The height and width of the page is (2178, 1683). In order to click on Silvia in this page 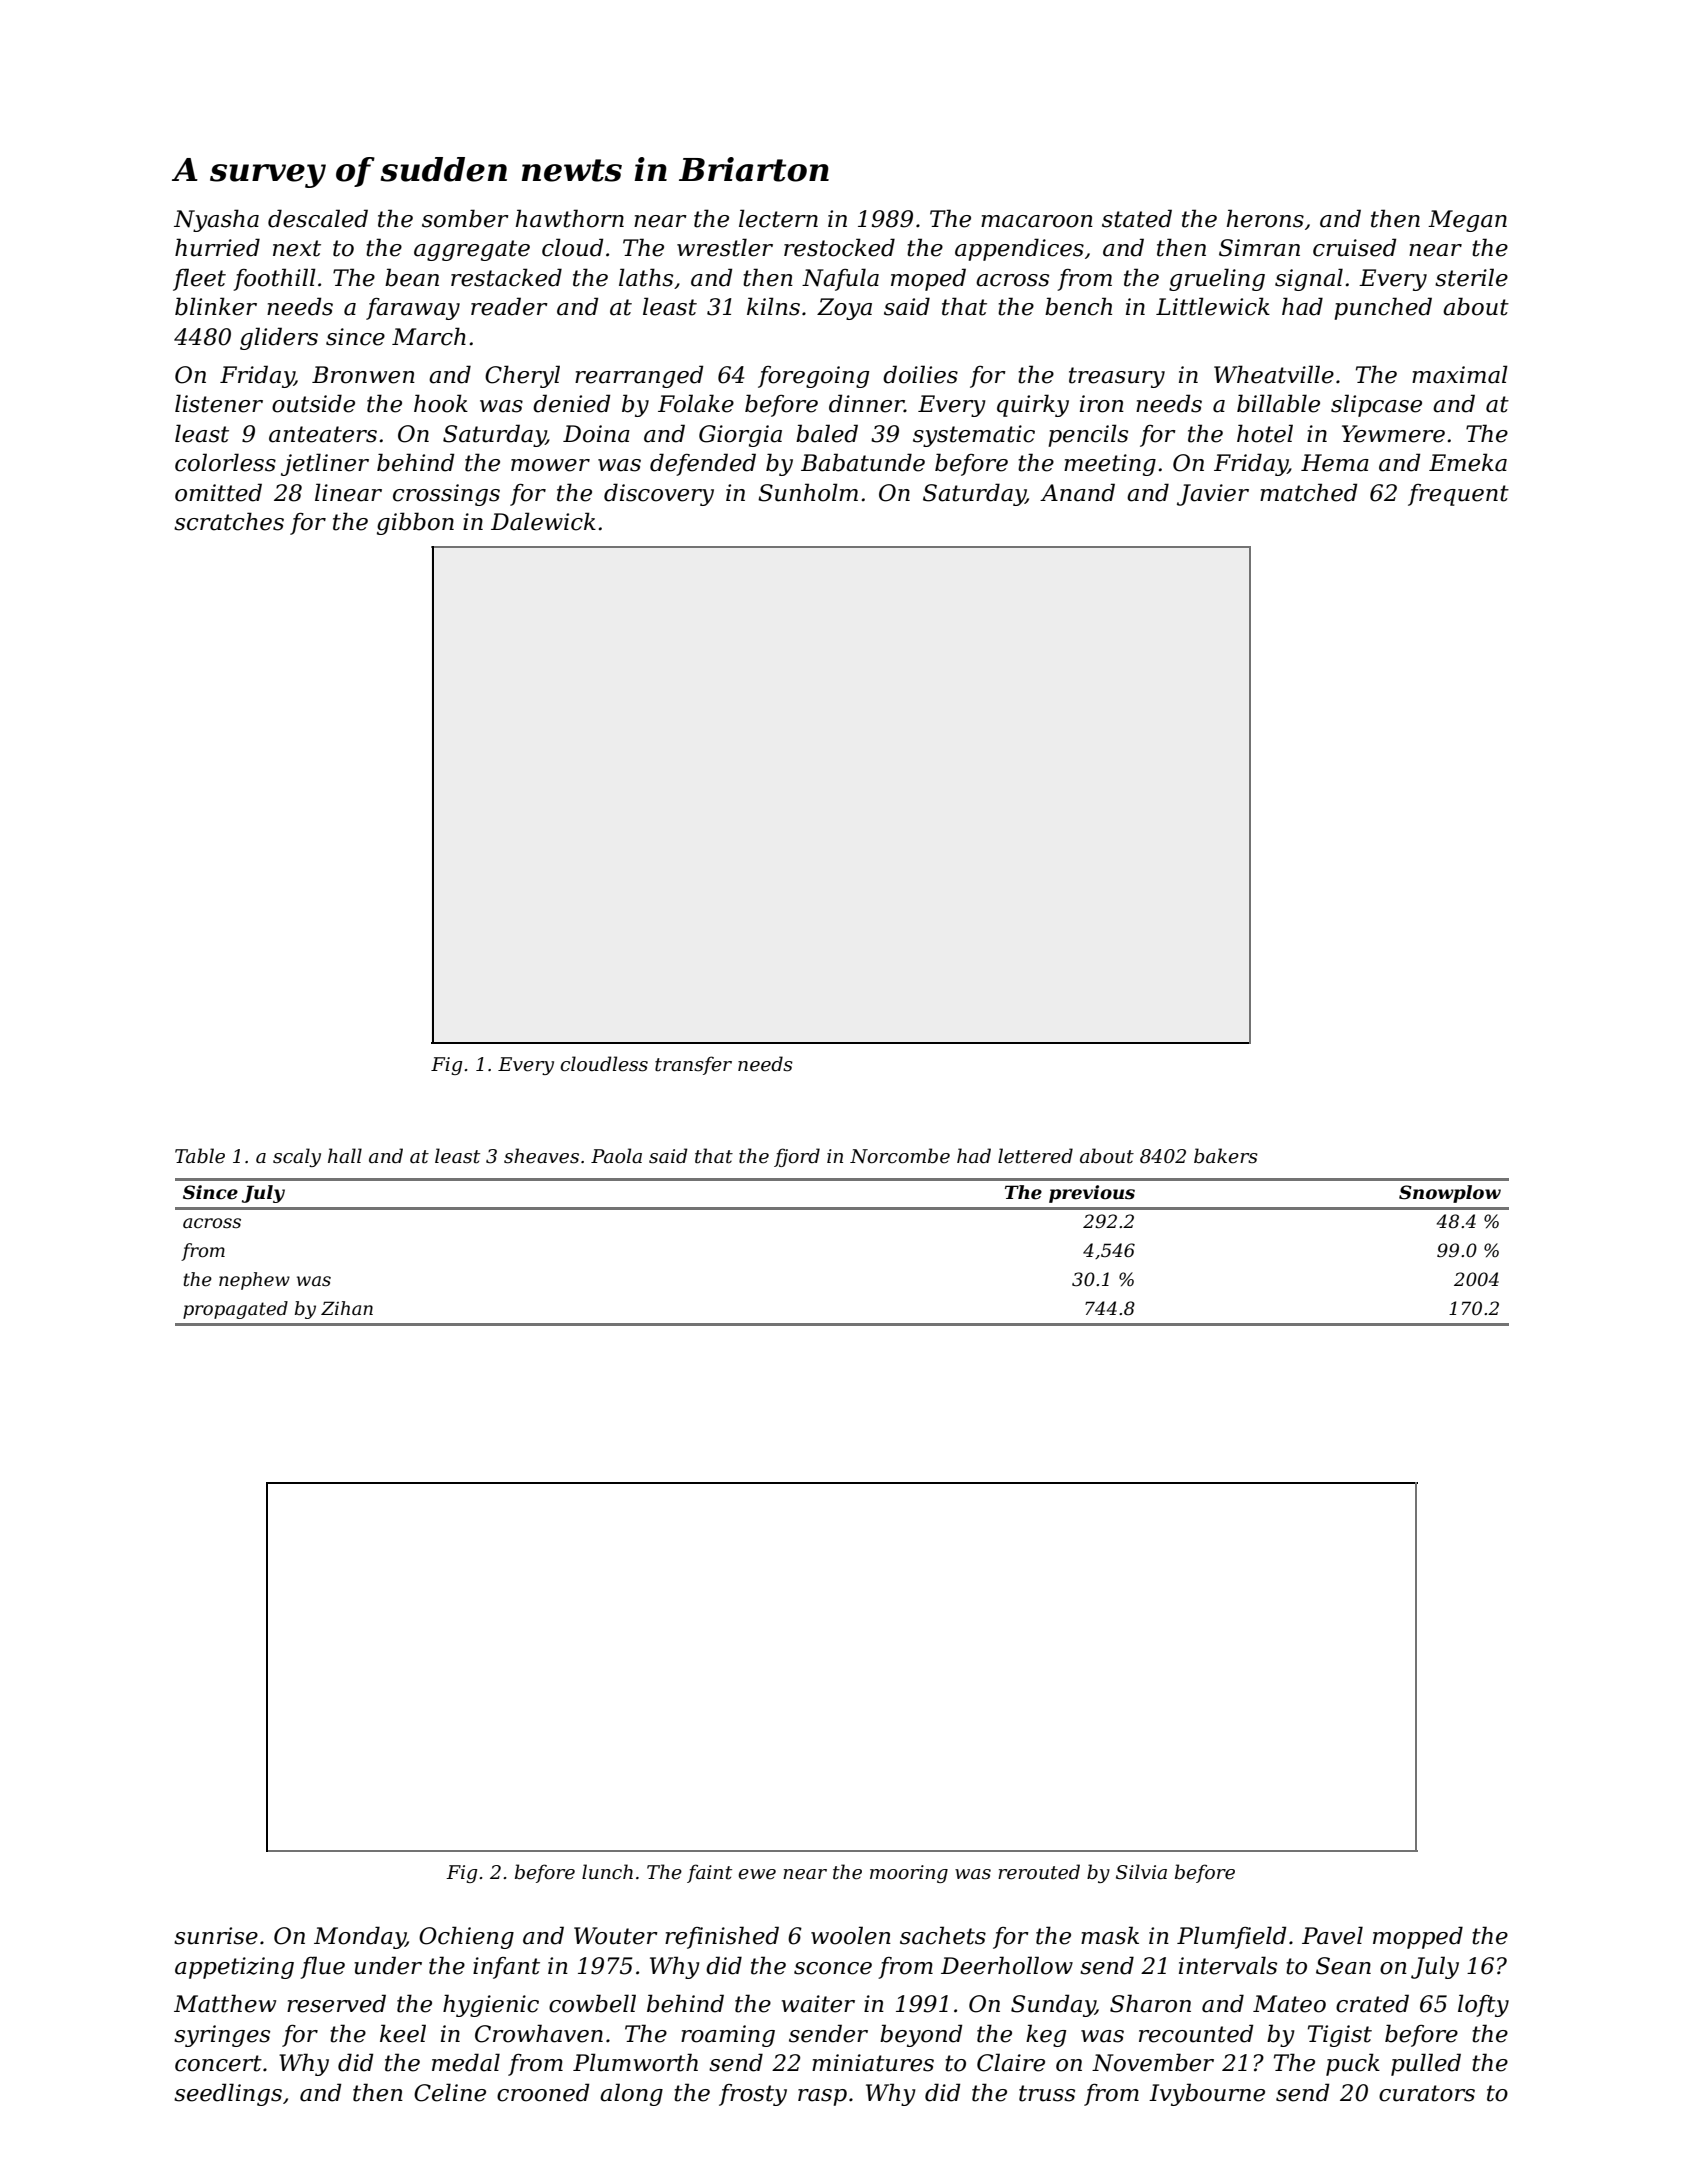, I will do `click(1141, 1872)`.
